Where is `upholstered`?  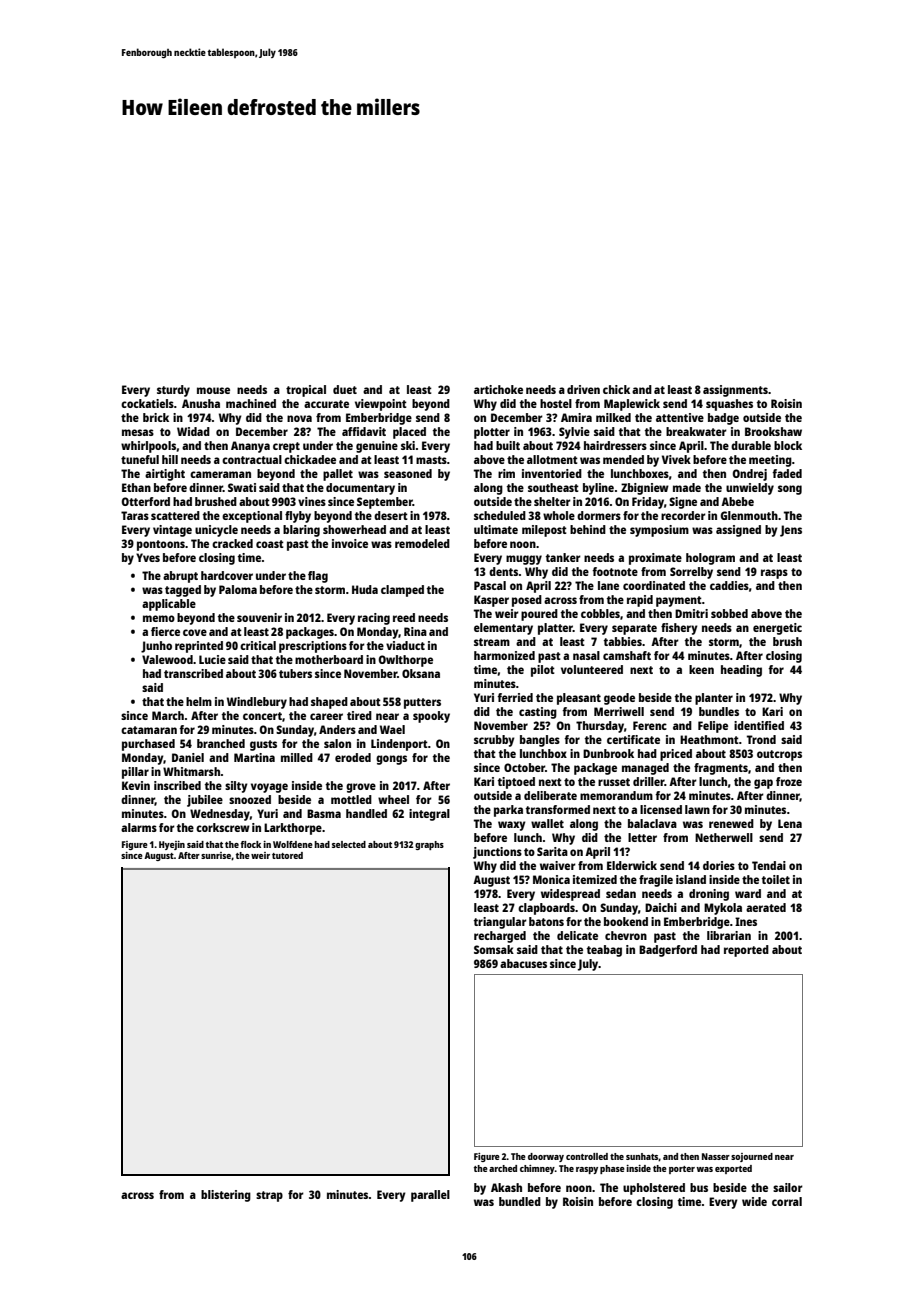
upholstered is located at coordinates (654, 1189).
